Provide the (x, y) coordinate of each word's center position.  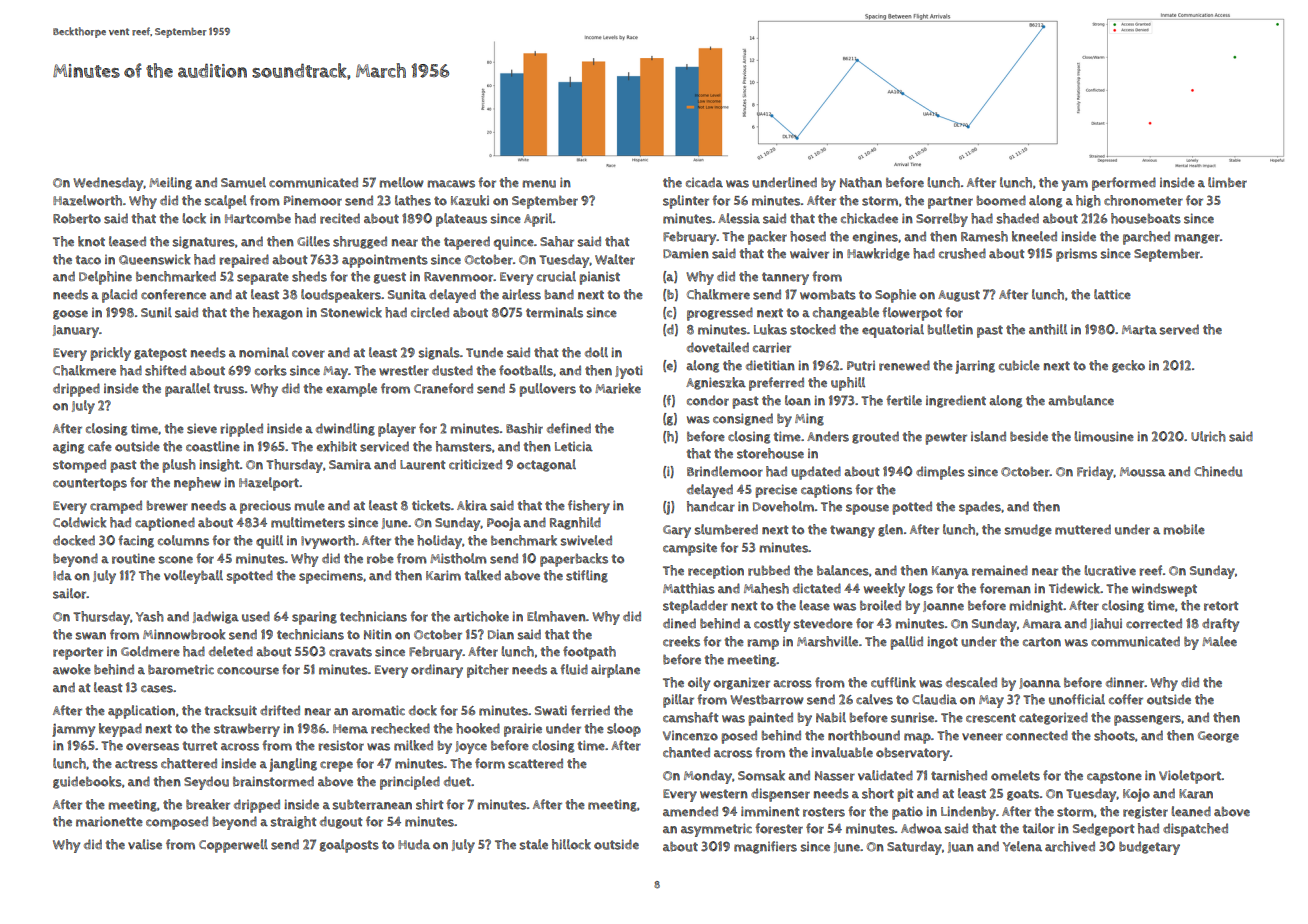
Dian (501, 634)
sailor (70, 593)
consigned (743, 419)
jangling (293, 765)
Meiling (170, 183)
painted (770, 719)
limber (1227, 182)
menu (539, 184)
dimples (940, 473)
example (351, 390)
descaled (971, 682)
